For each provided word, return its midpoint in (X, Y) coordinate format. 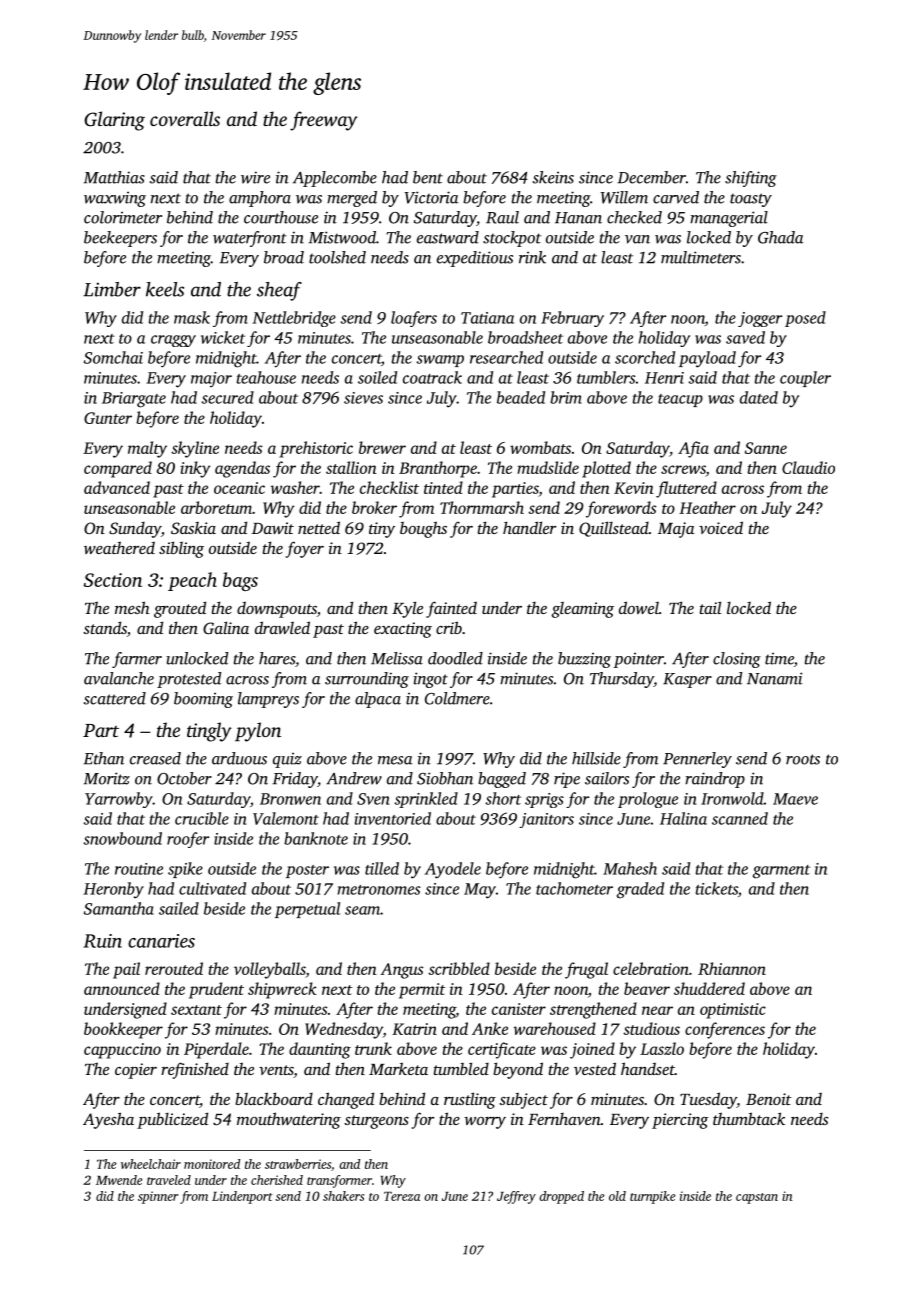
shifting (751, 179)
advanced (117, 487)
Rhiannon (732, 968)
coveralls (185, 118)
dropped (561, 1197)
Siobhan (445, 778)
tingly (209, 732)
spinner (158, 1197)
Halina (683, 818)
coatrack (432, 377)
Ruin (102, 941)
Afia (693, 449)
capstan (757, 1198)
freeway (323, 121)
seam (362, 910)
